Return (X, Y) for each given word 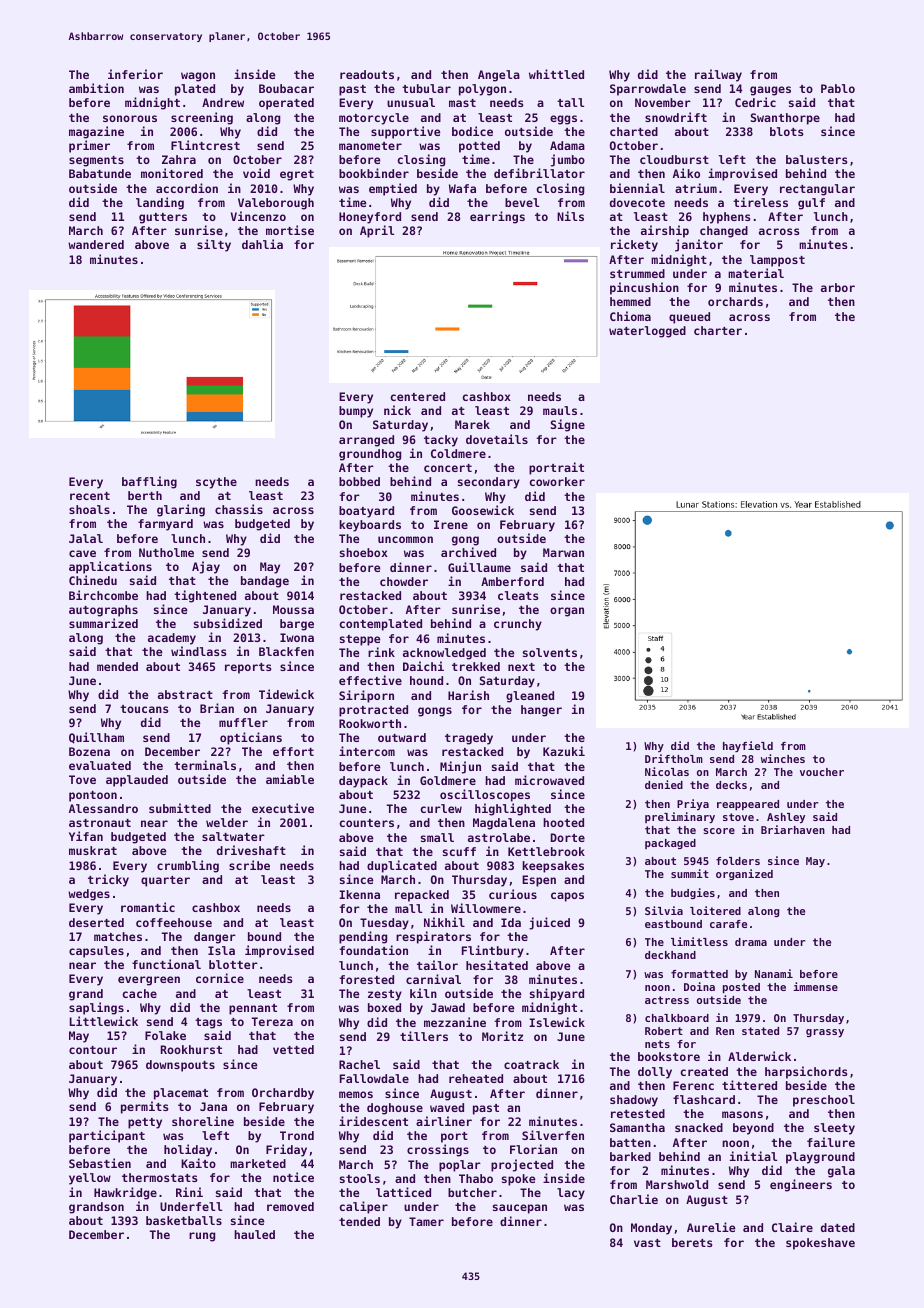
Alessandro (103, 808)
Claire (792, 1227)
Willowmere (486, 908)
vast (647, 1243)
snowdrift (676, 117)
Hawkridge (125, 1193)
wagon (198, 77)
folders (738, 861)
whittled (556, 74)
